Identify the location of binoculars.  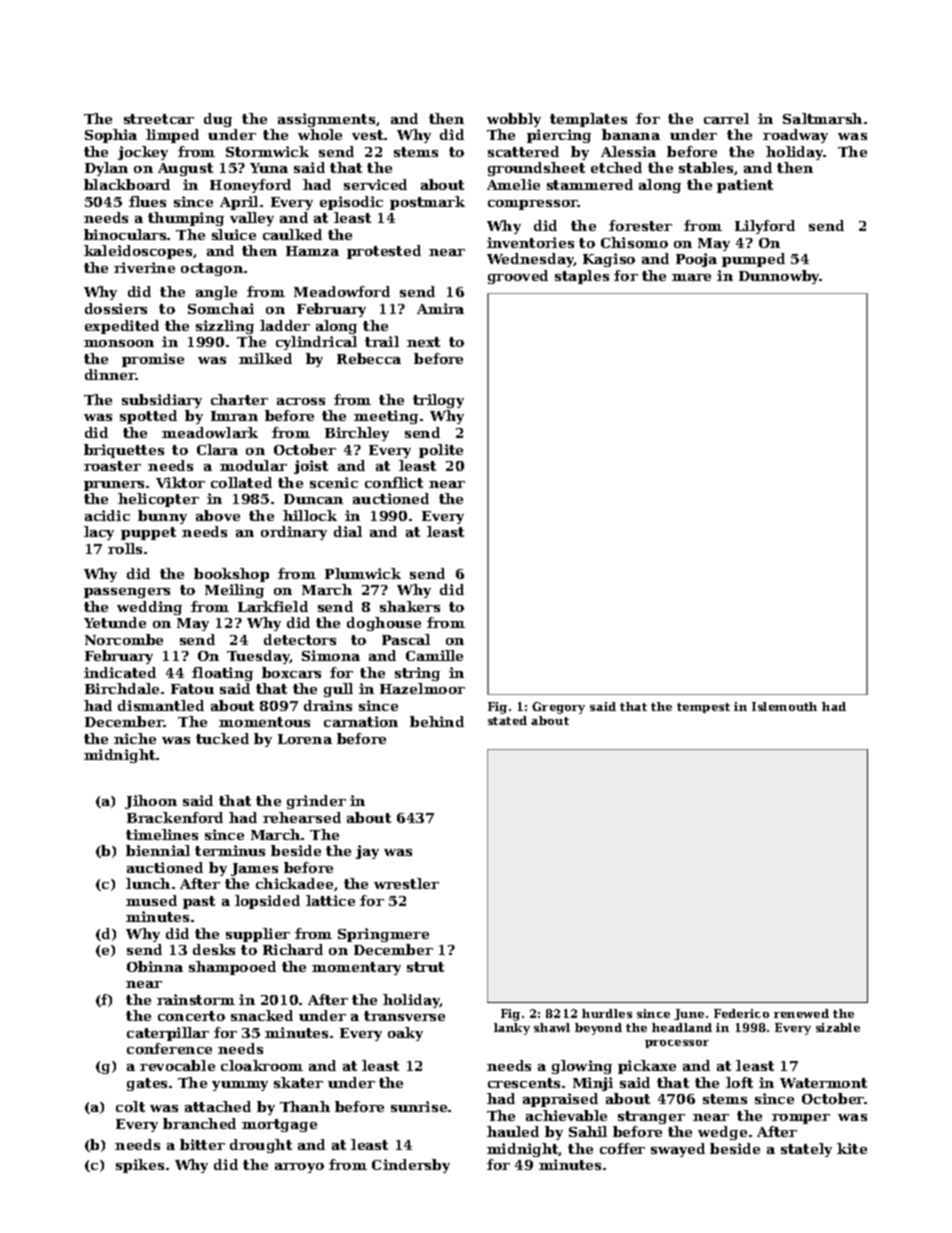
(125, 234).
